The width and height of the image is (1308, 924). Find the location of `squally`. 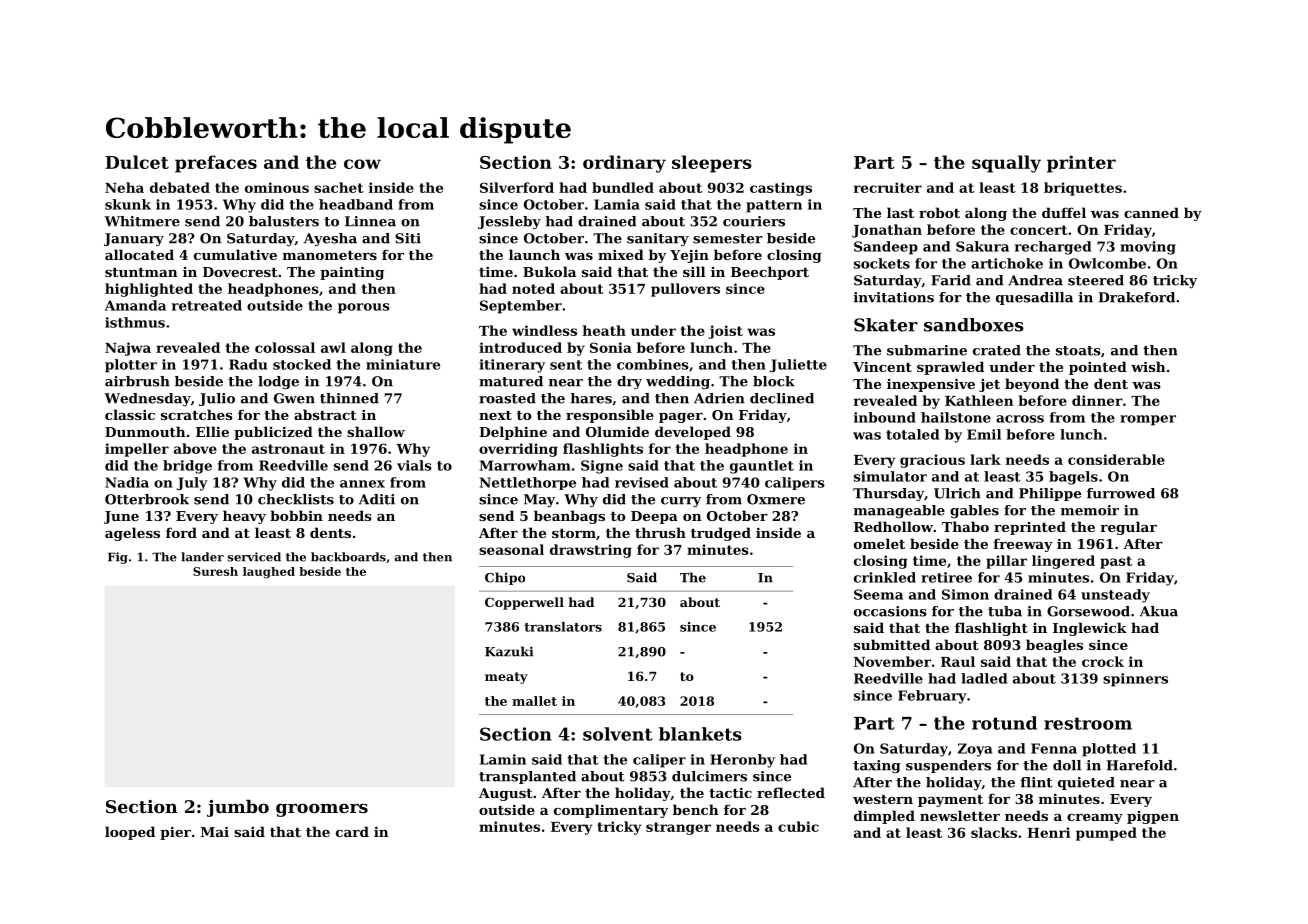

squally is located at coordinates (1006, 164).
